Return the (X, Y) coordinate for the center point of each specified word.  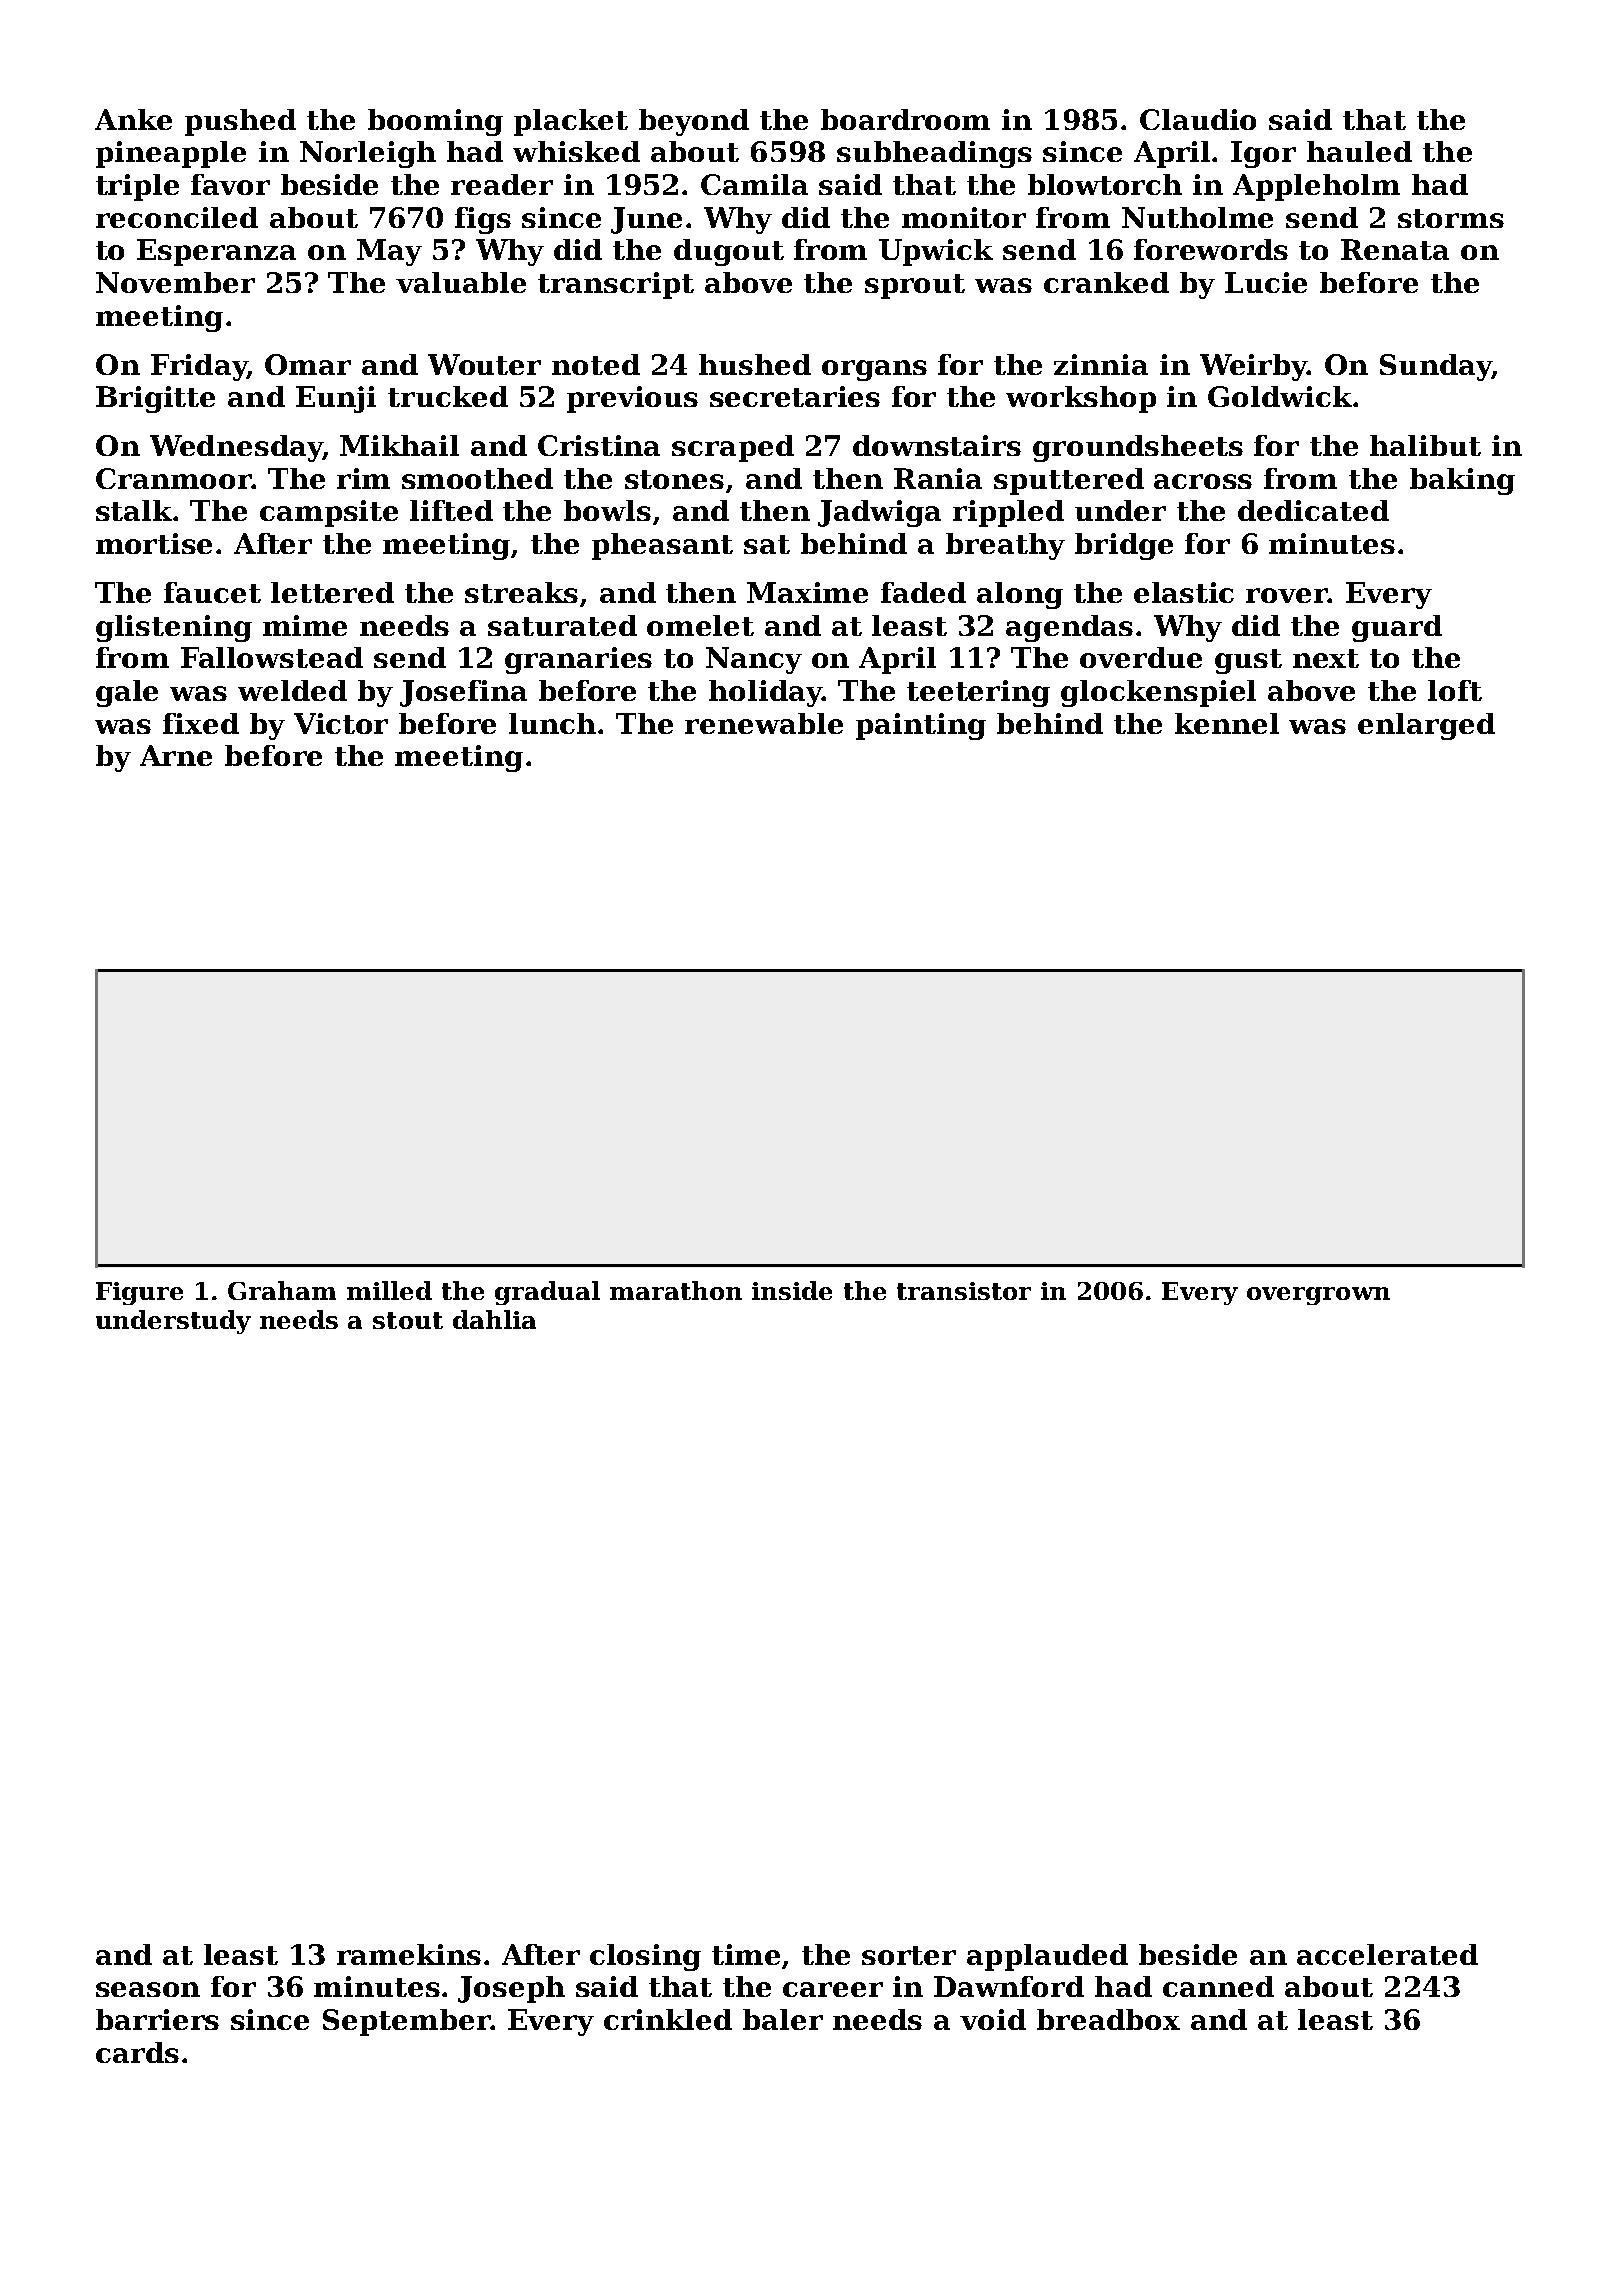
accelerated (1387, 1954)
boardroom (905, 119)
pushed (240, 122)
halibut (1425, 445)
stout (408, 1320)
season (148, 1989)
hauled (1359, 151)
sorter (909, 1955)
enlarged (1426, 726)
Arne (176, 755)
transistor (964, 1291)
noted (596, 364)
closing (645, 1957)
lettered (332, 592)
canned (1218, 1986)
